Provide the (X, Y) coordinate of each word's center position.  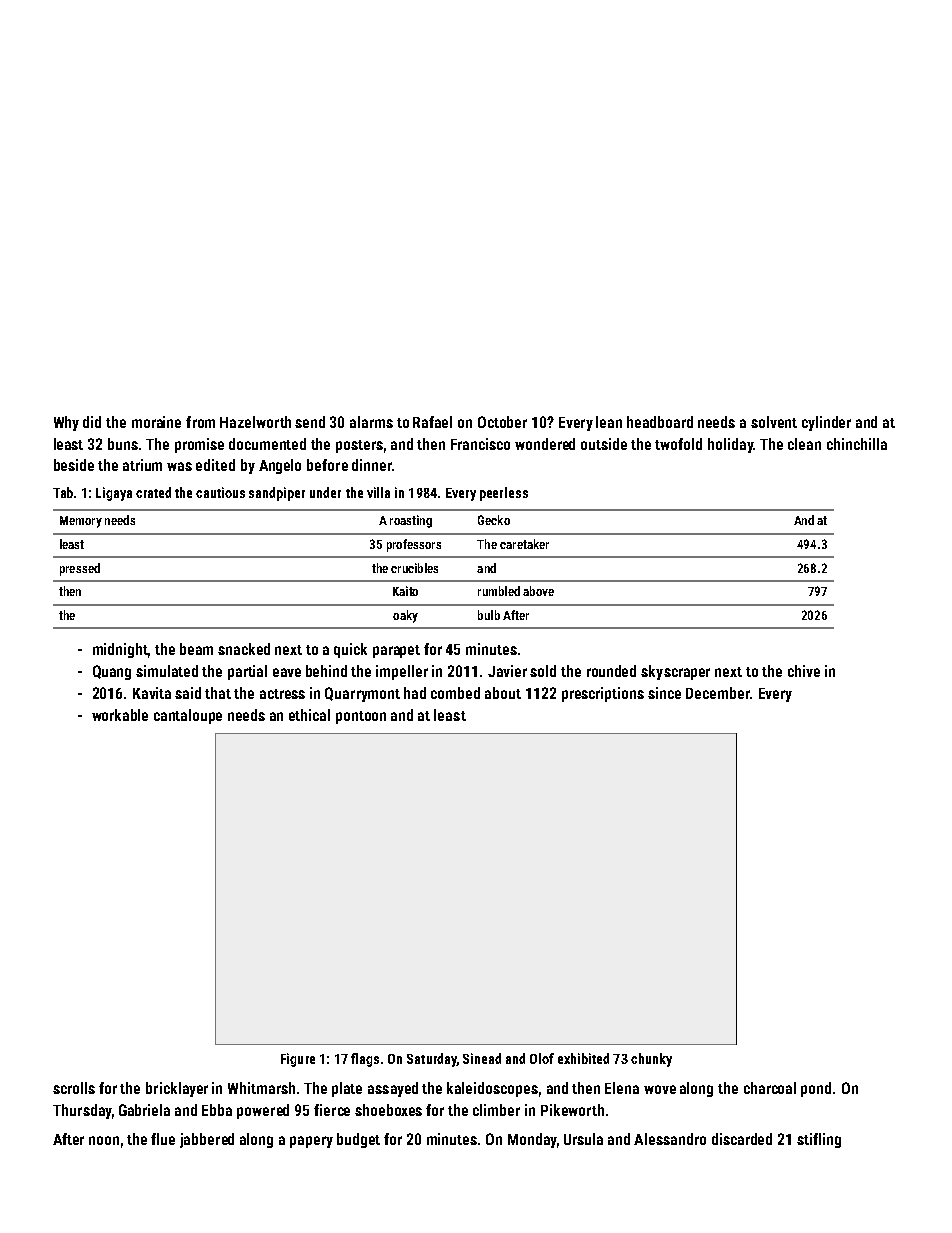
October (502, 422)
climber (496, 1110)
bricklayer (177, 1089)
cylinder (826, 423)
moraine (156, 422)
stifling (819, 1140)
